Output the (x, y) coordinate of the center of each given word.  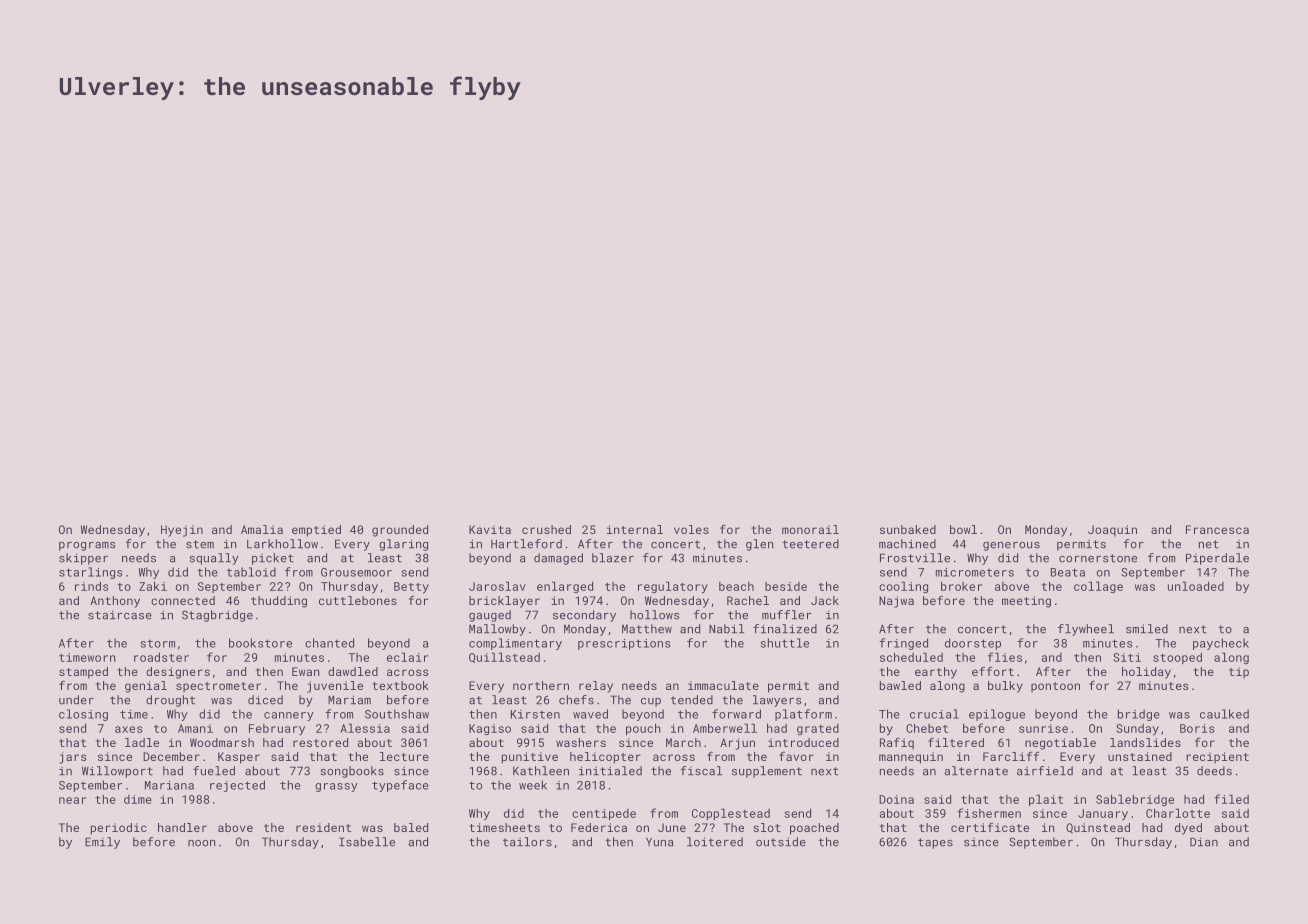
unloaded (1196, 586)
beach (736, 586)
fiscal (701, 771)
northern (541, 685)
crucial (934, 714)
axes (128, 729)
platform (803, 715)
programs (87, 546)
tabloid (251, 572)
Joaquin (1112, 531)
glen (760, 545)
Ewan (306, 671)
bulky (1005, 687)
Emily (102, 843)
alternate (976, 771)
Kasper (239, 758)
